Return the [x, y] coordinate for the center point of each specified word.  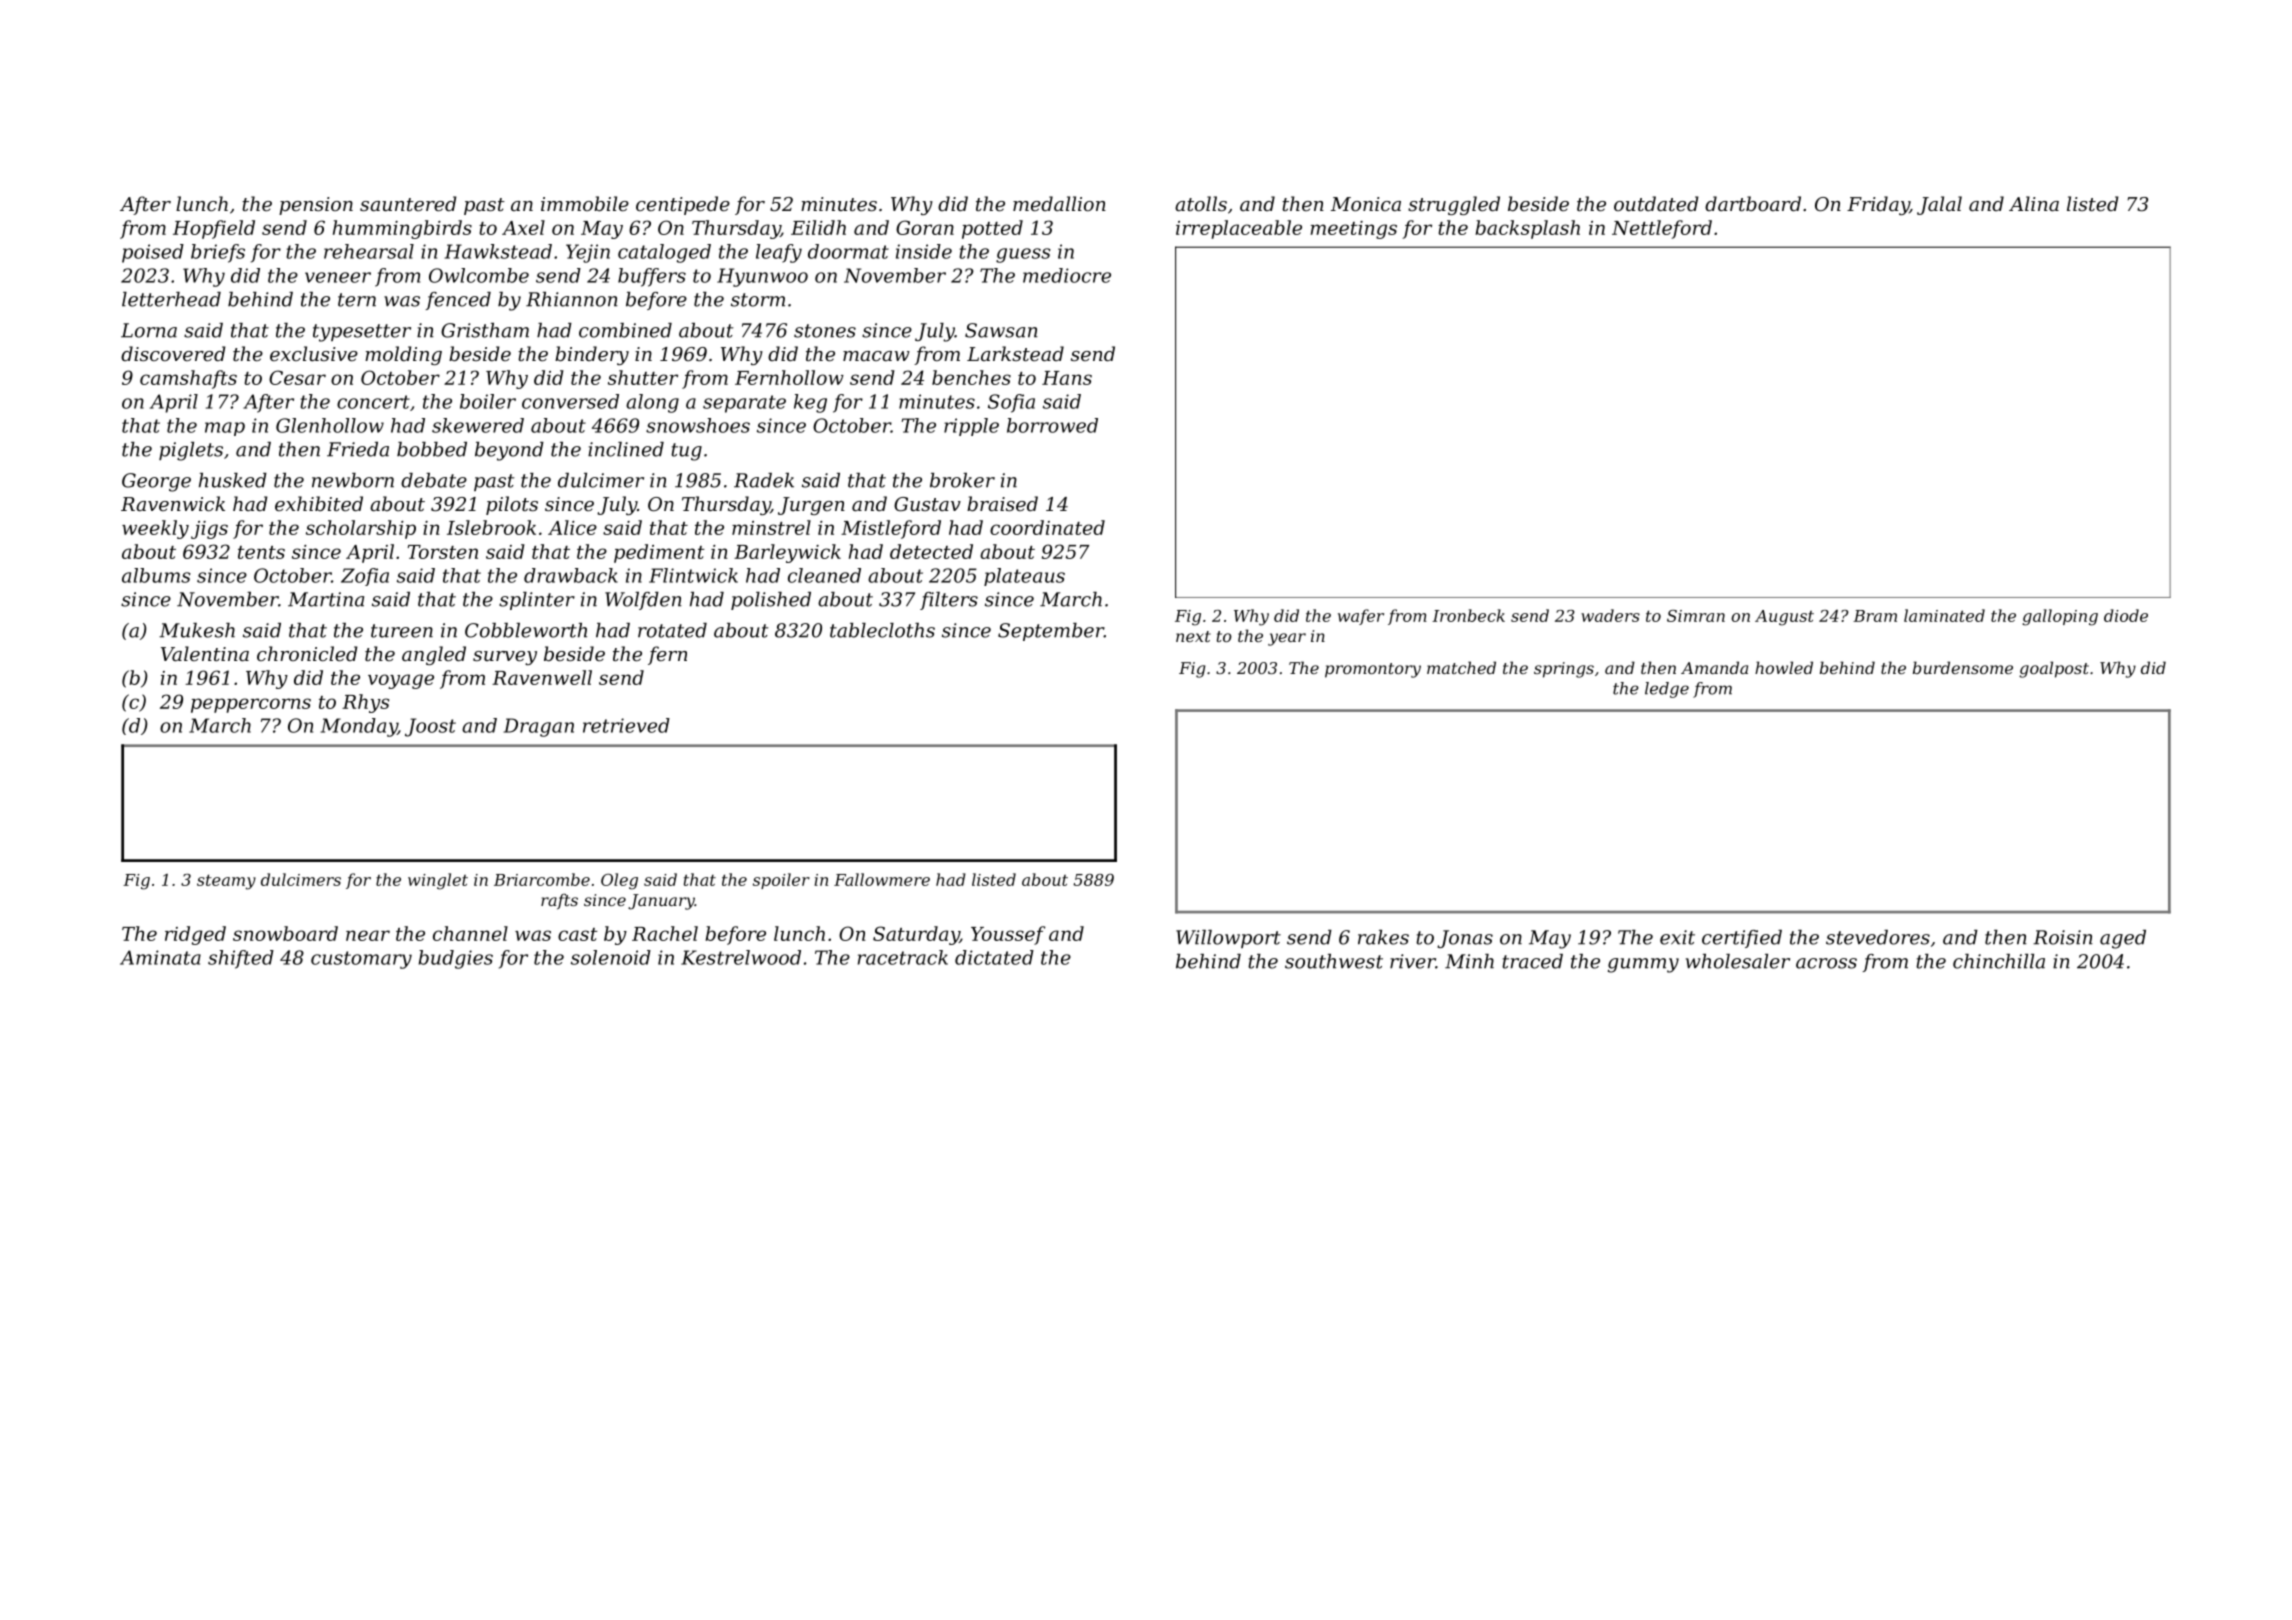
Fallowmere [882, 879]
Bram [1875, 616]
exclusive [314, 353]
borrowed [1052, 425]
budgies [456, 959]
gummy [1643, 965]
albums [156, 575]
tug [686, 452]
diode [2126, 615]
